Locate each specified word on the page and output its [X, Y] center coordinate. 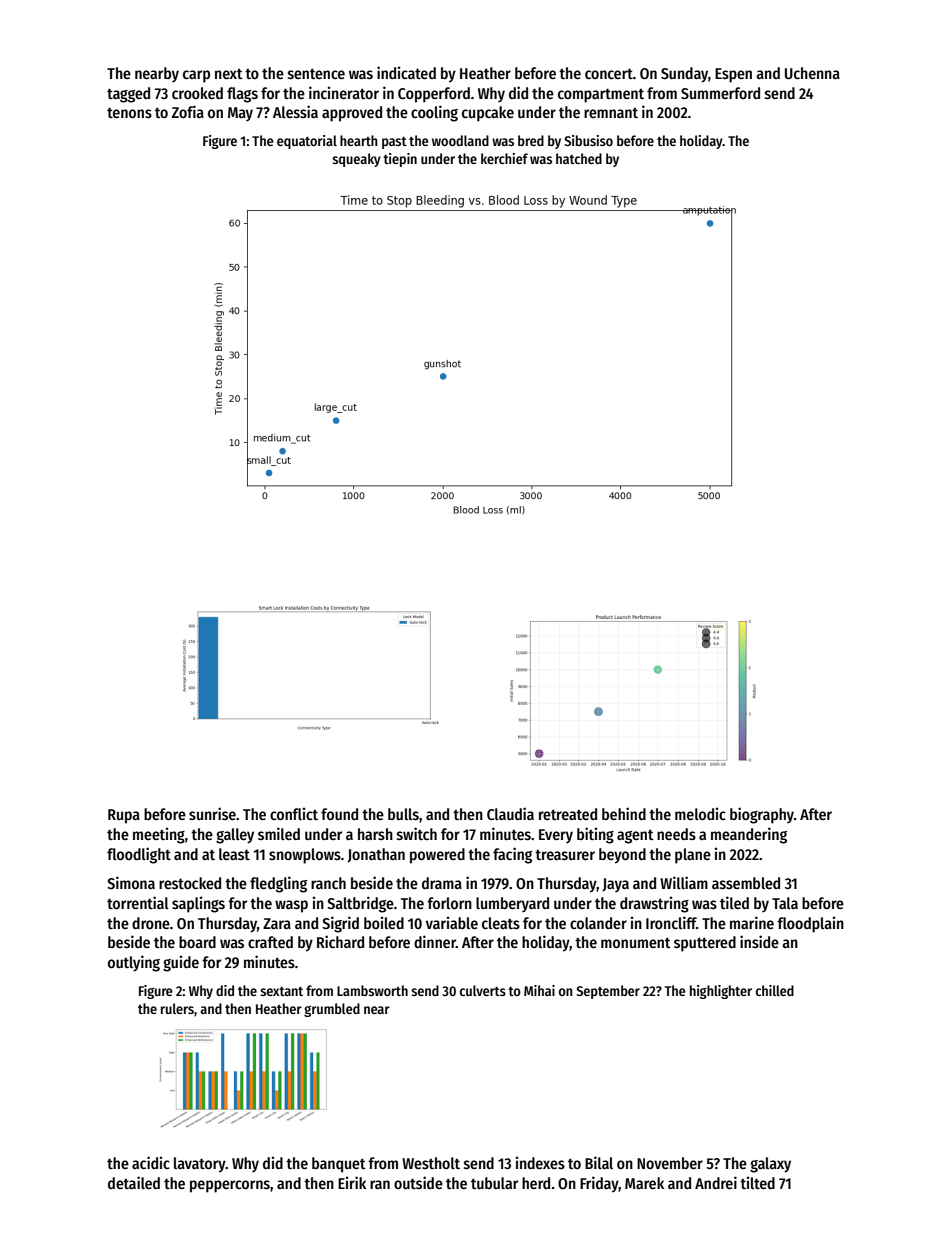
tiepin [400, 160]
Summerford [720, 93]
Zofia [188, 111]
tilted [757, 1182]
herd [536, 1183]
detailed [134, 1182]
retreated [568, 814]
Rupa [124, 816]
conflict [294, 813]
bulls [403, 814]
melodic [700, 813]
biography [762, 815]
